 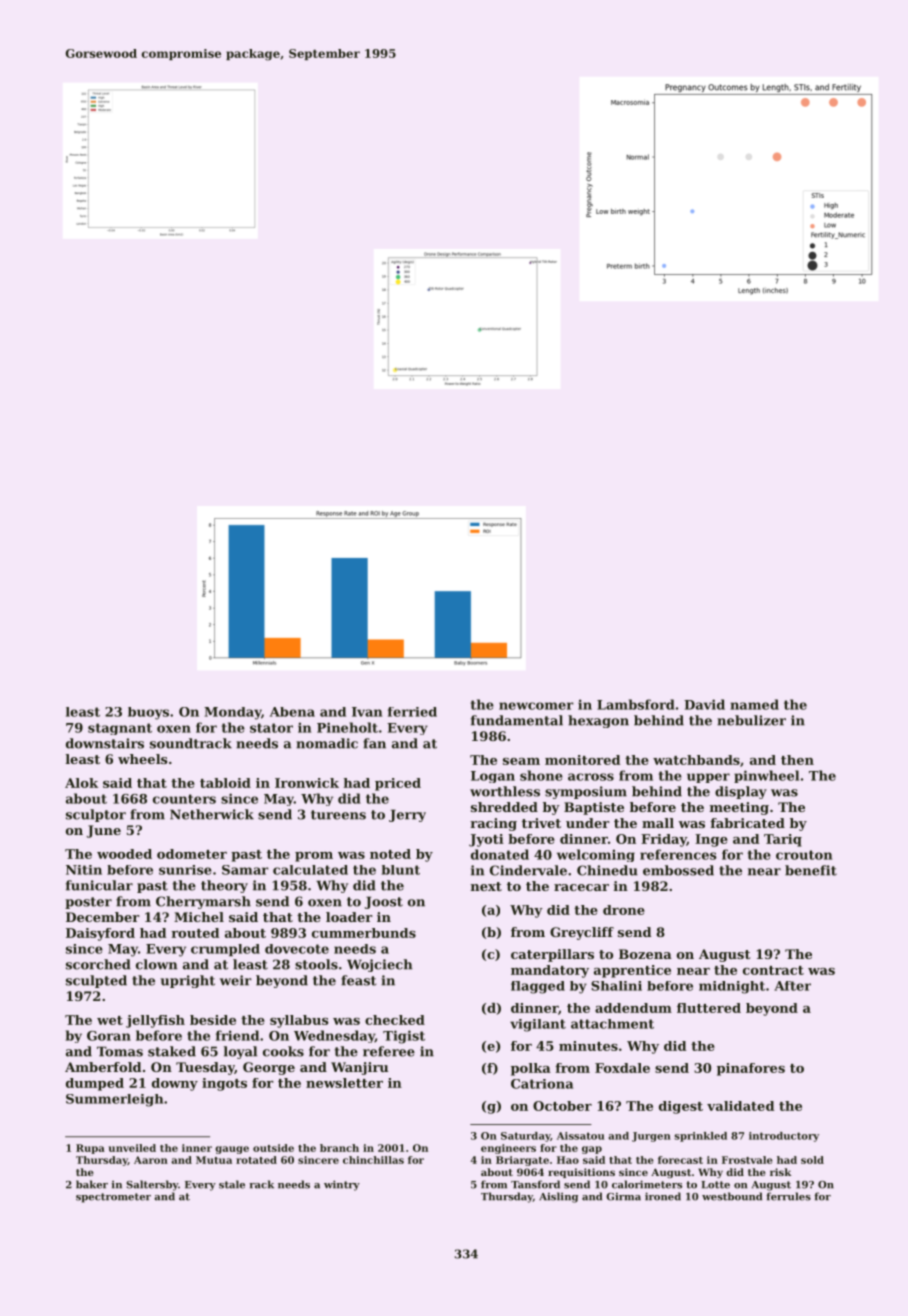 I want to click on contract, so click(x=773, y=970).
